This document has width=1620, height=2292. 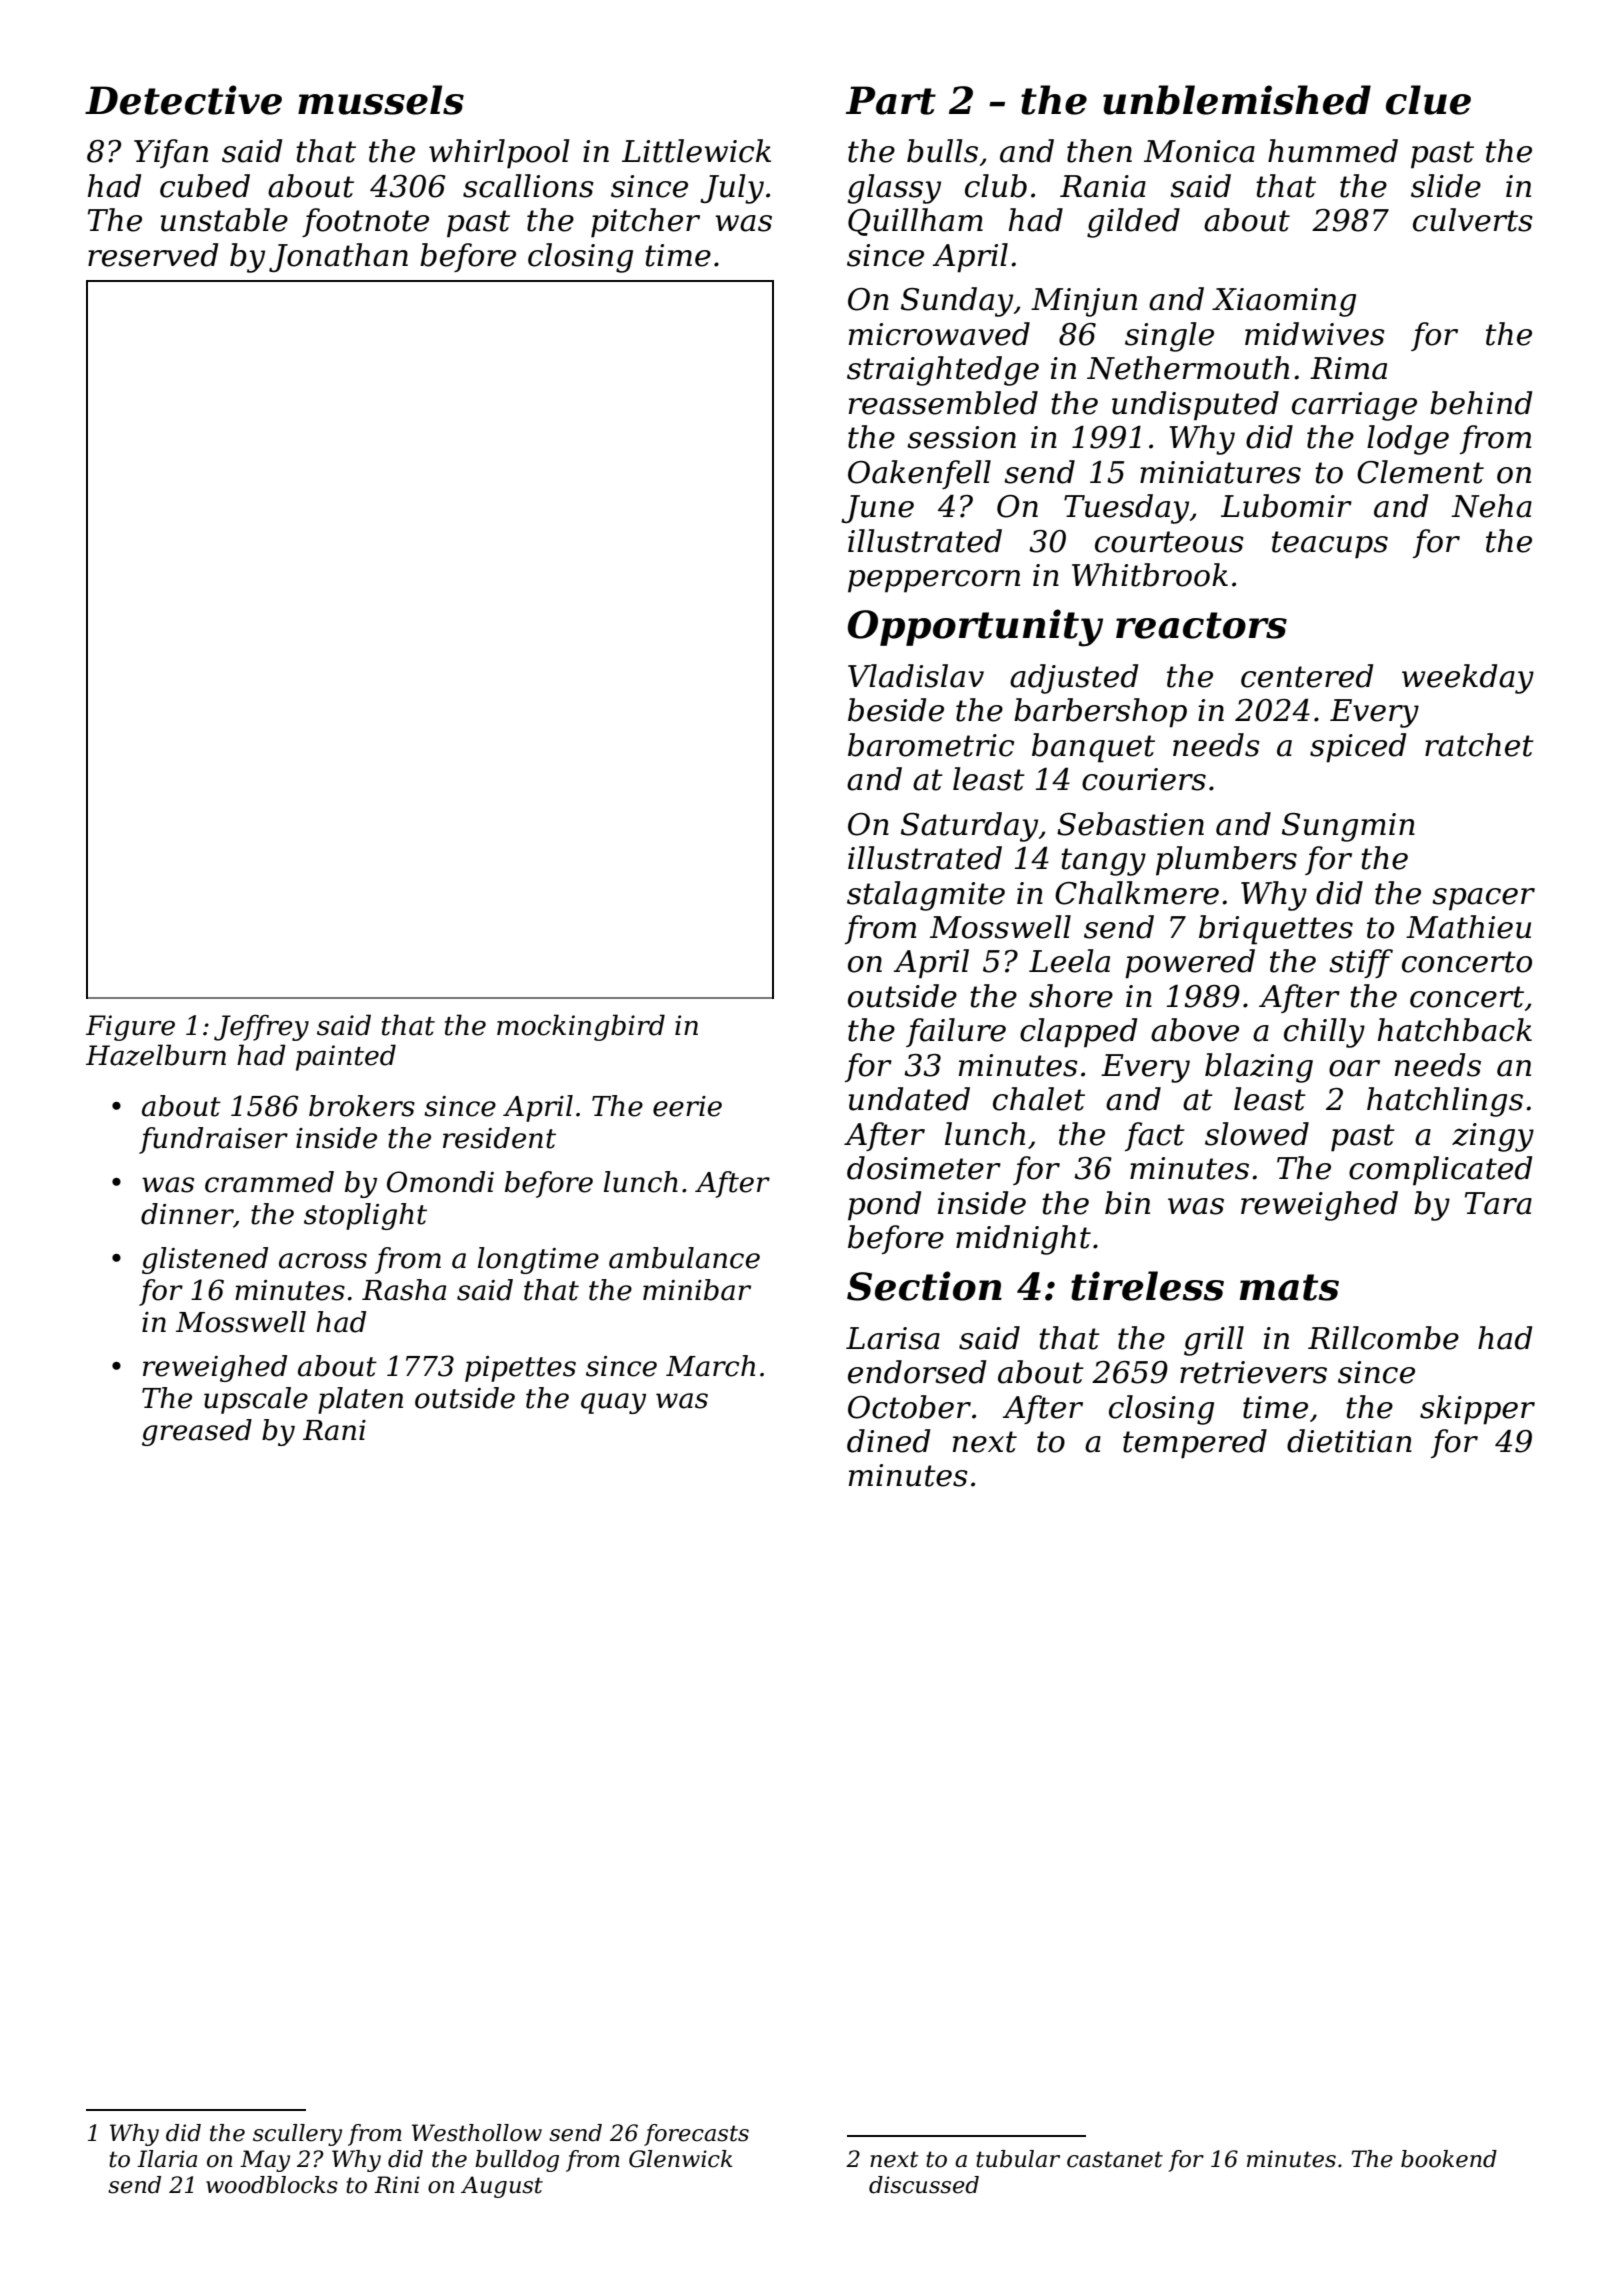 What do you see at coordinates (130, 1028) in the document?
I see `Figure` at bounding box center [130, 1028].
